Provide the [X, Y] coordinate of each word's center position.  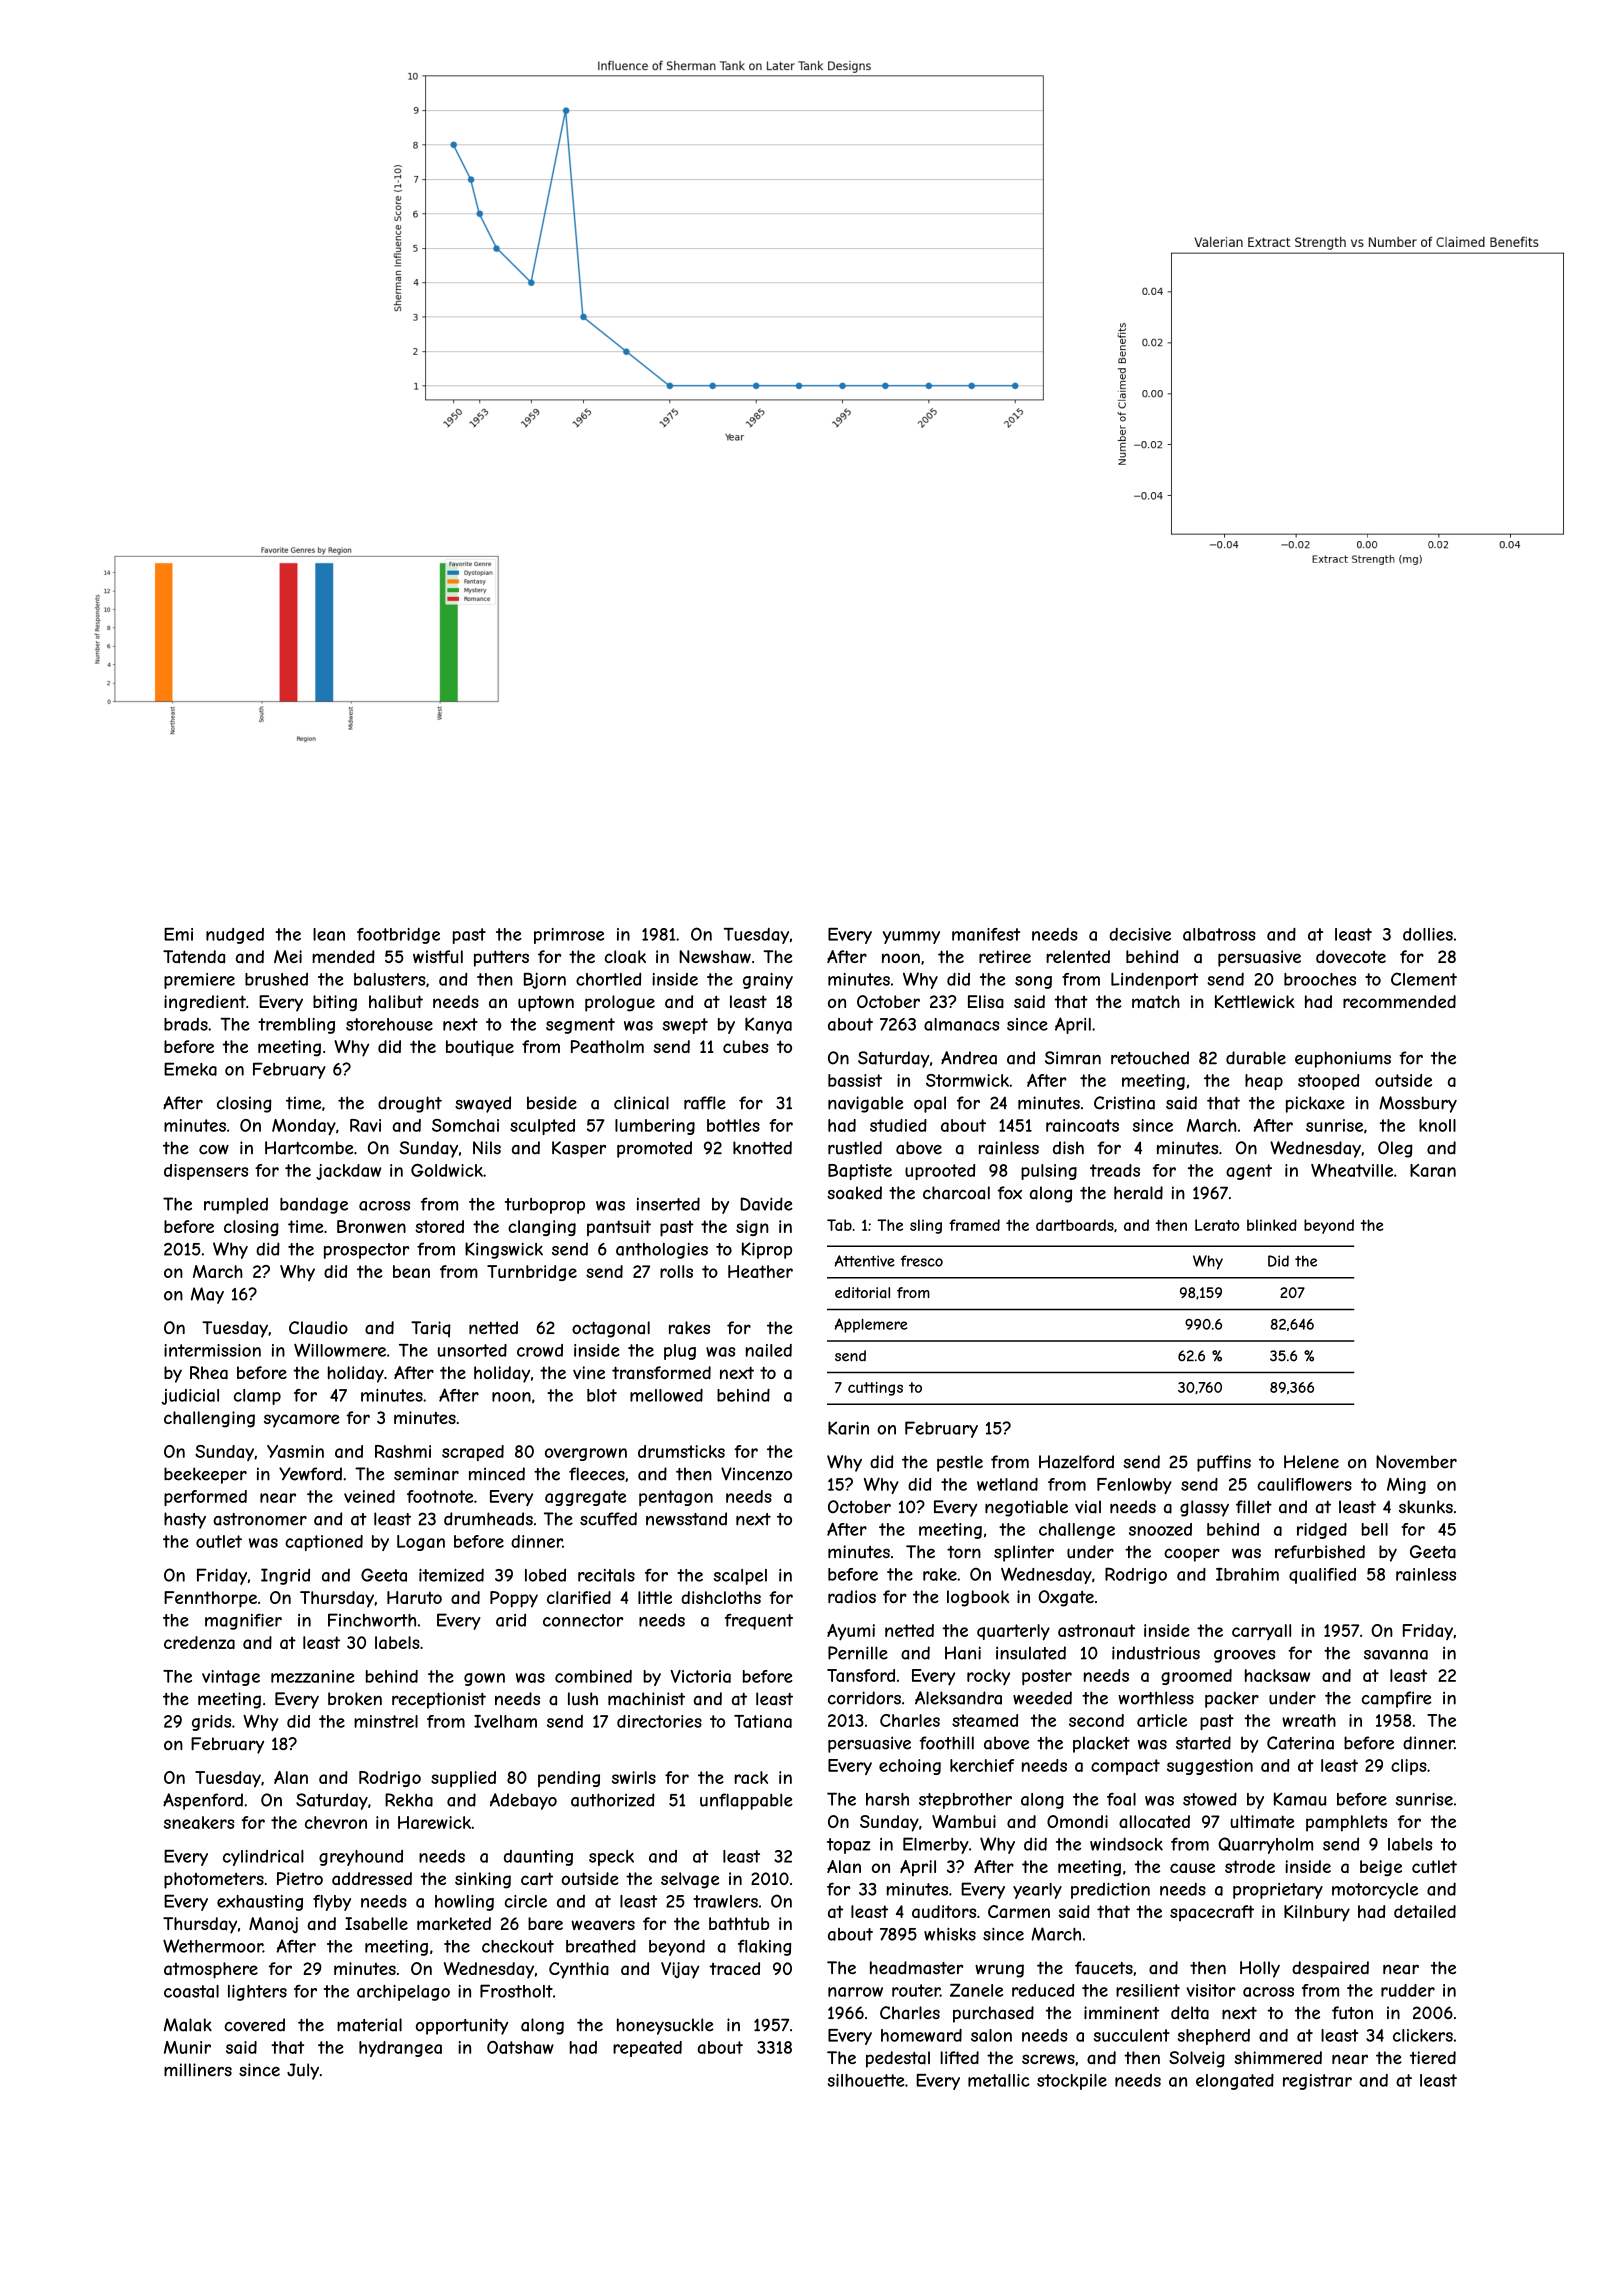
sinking [483, 1880]
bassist [855, 1080]
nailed [769, 1350]
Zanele [976, 1990]
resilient [1148, 1990]
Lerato [1217, 1225]
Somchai [465, 1125]
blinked [1272, 1225]
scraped [473, 1453]
